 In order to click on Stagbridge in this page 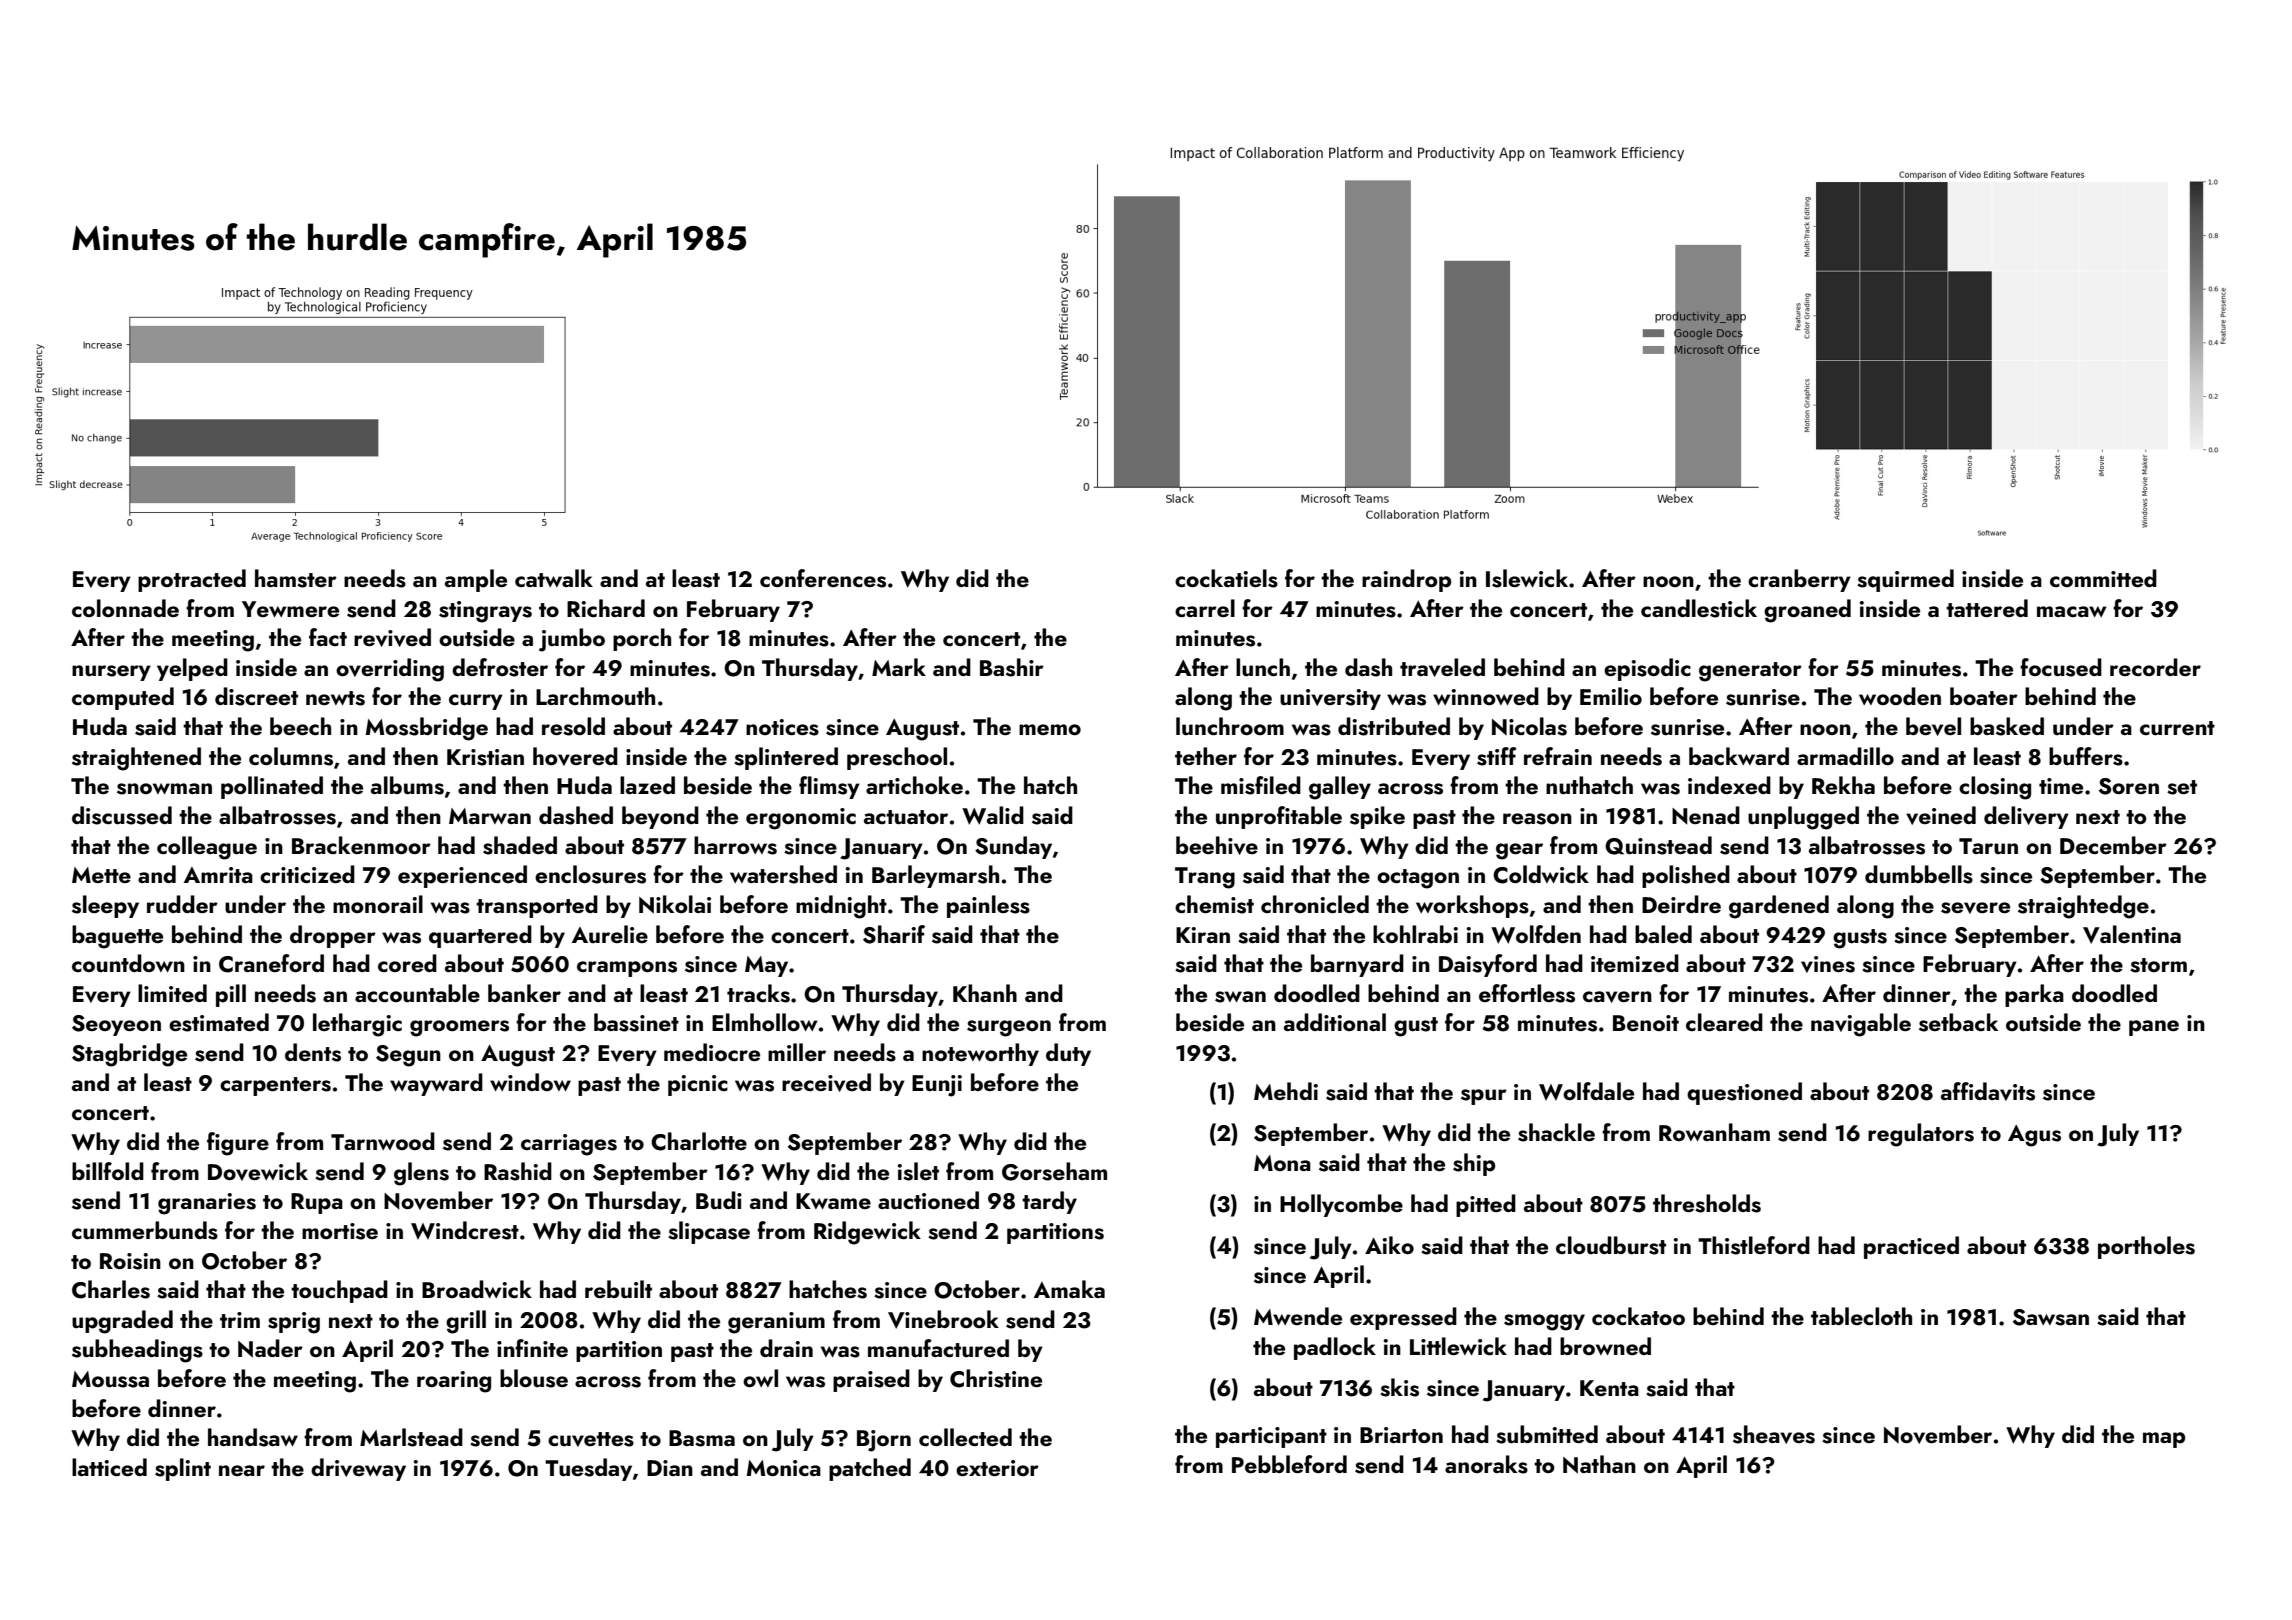, I will do `click(129, 1055)`.
